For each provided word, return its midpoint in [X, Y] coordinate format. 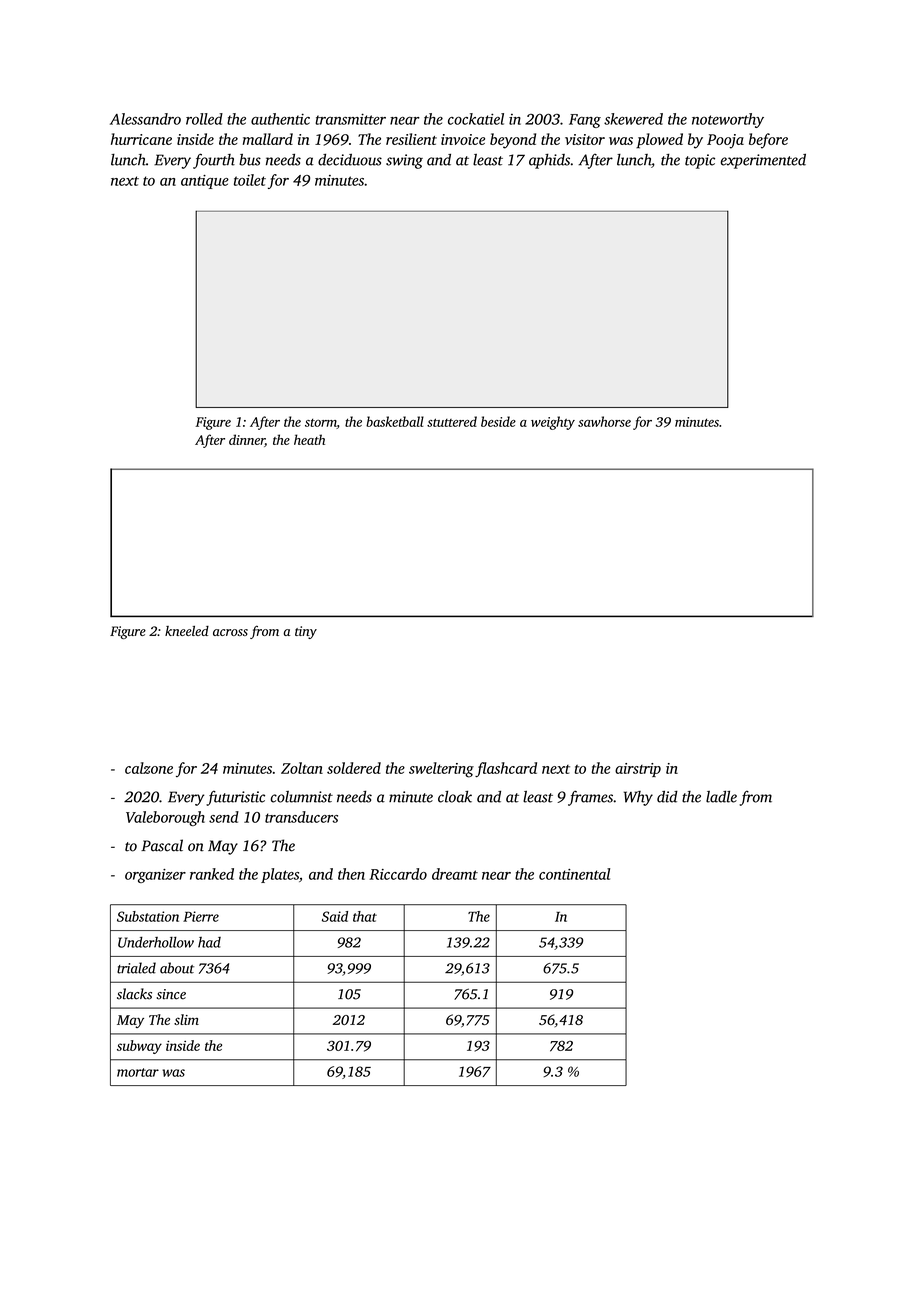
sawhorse [604, 421]
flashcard [506, 769]
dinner [247, 440]
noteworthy [728, 120]
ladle [721, 797]
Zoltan [302, 768]
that [365, 916]
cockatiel [476, 119]
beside [498, 421]
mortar [138, 1072]
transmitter [350, 119]
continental [574, 874]
